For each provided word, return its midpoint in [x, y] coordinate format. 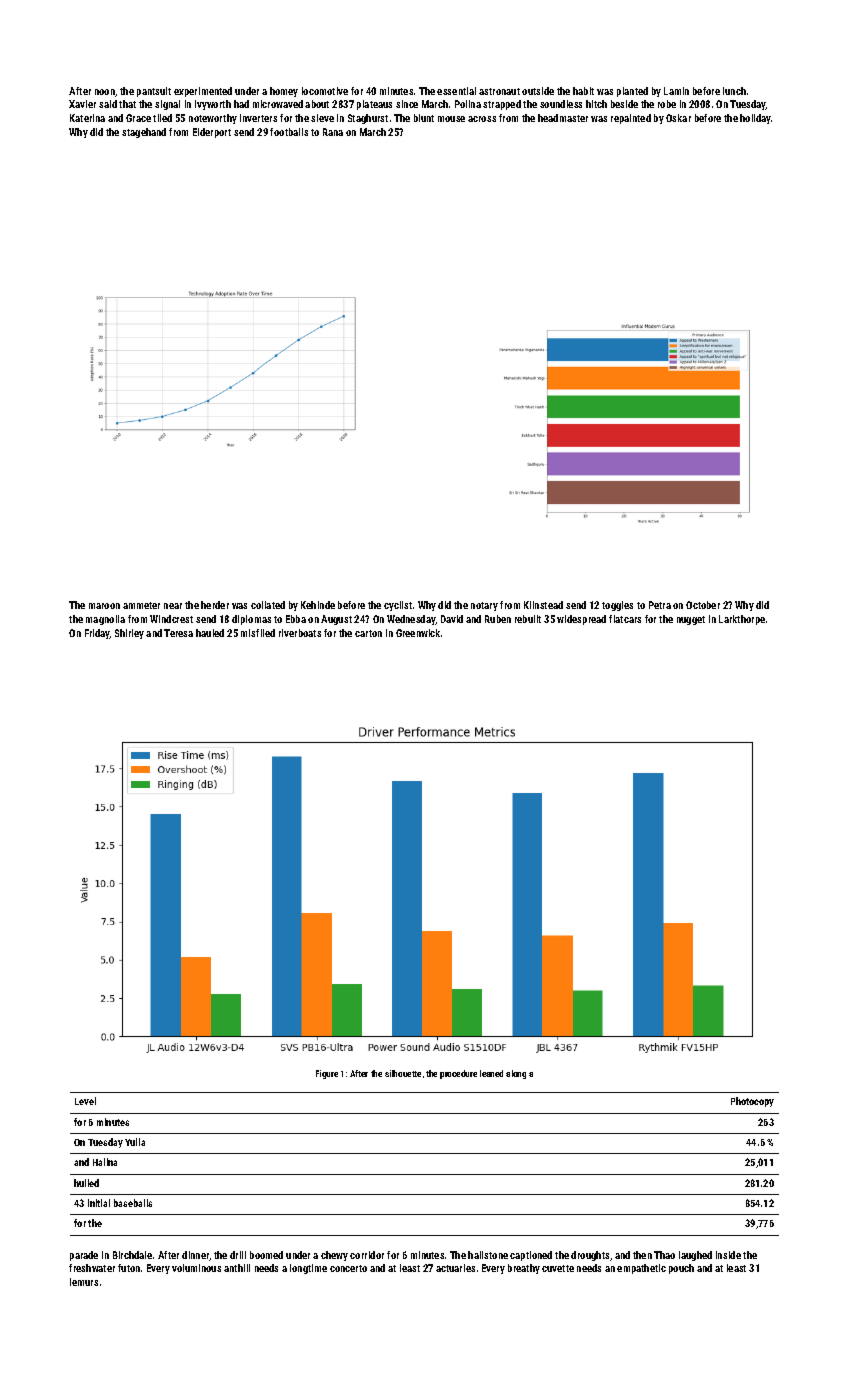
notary [484, 606]
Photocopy [752, 1102]
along [516, 1074]
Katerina [87, 118]
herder [215, 605]
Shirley [129, 634]
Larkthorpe [742, 620]
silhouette [403, 1073]
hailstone [488, 1255]
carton [368, 633]
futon [129, 1268]
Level [85, 1101]
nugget [691, 620]
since [407, 104]
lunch [734, 91]
